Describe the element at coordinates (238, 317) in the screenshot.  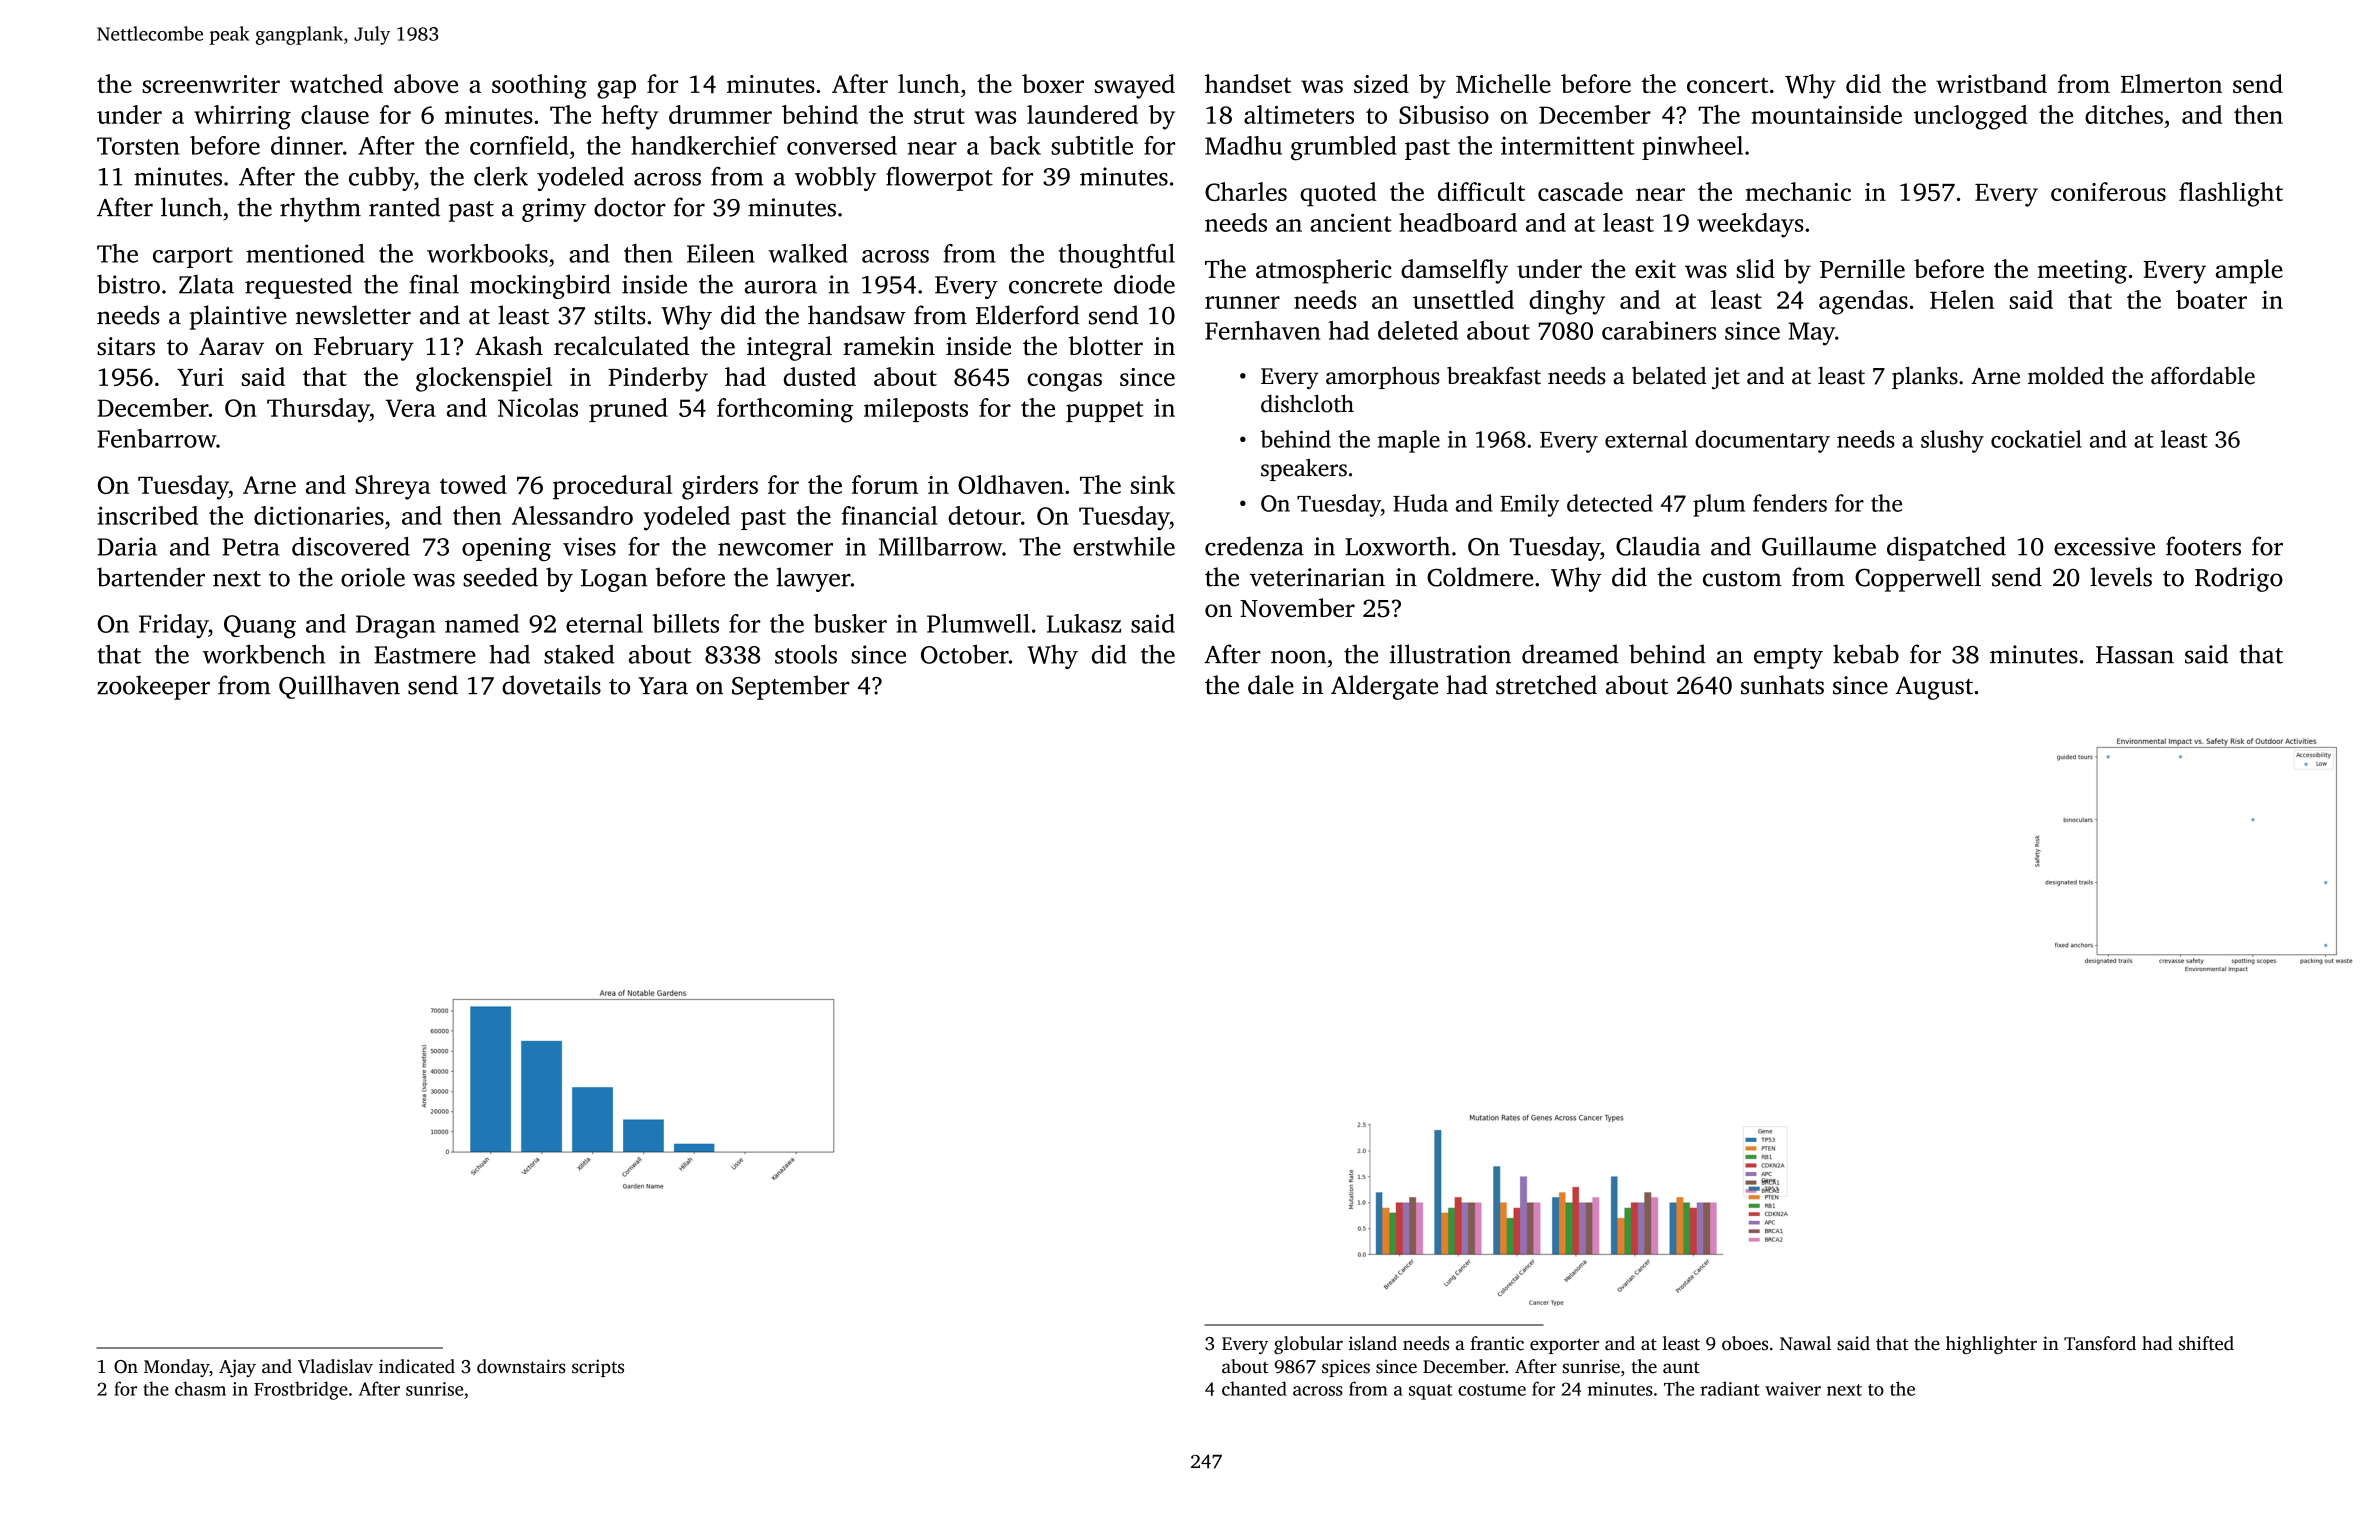
I see `plaintive` at that location.
